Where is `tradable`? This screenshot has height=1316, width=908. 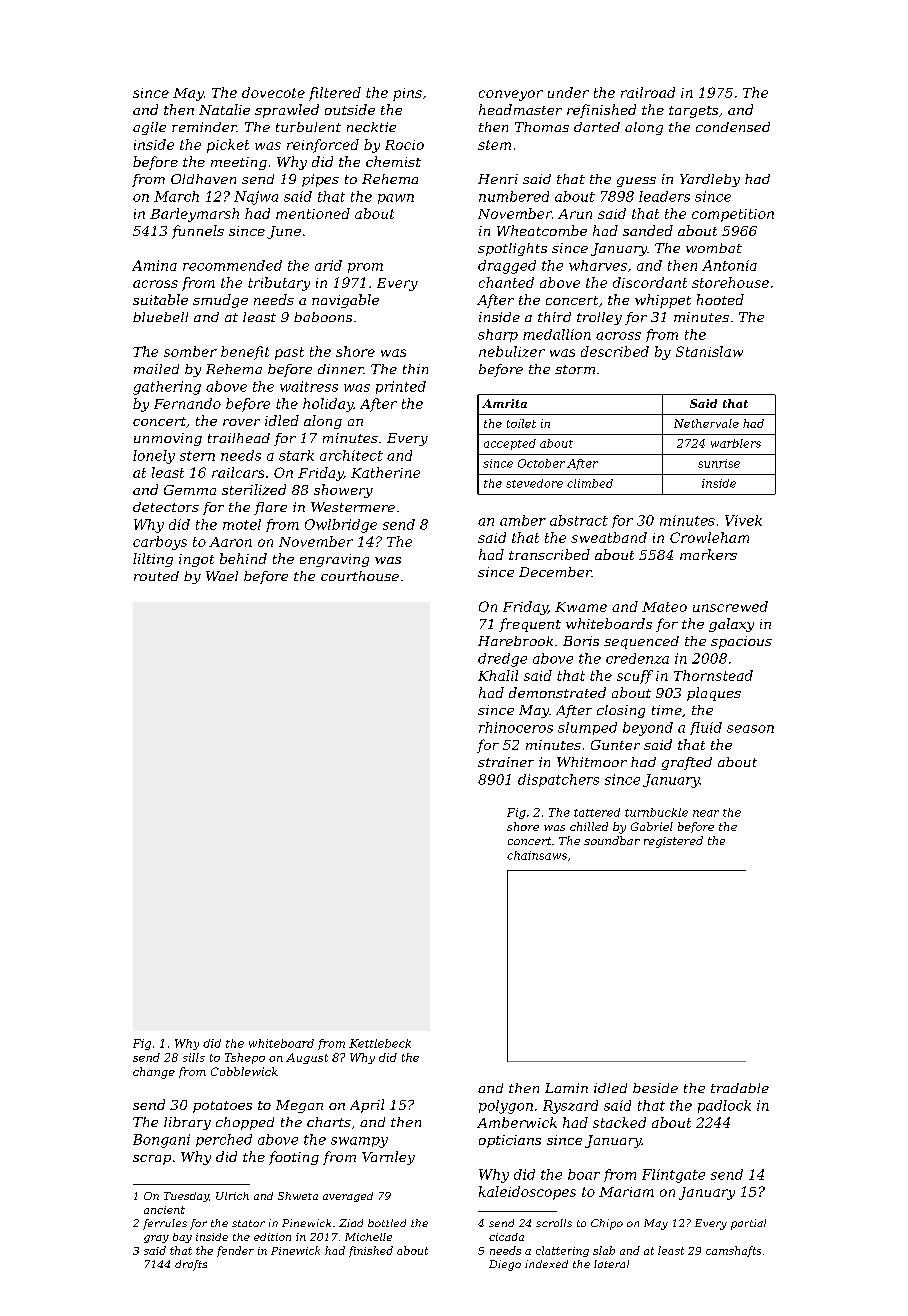 tradable is located at coordinates (740, 1088).
